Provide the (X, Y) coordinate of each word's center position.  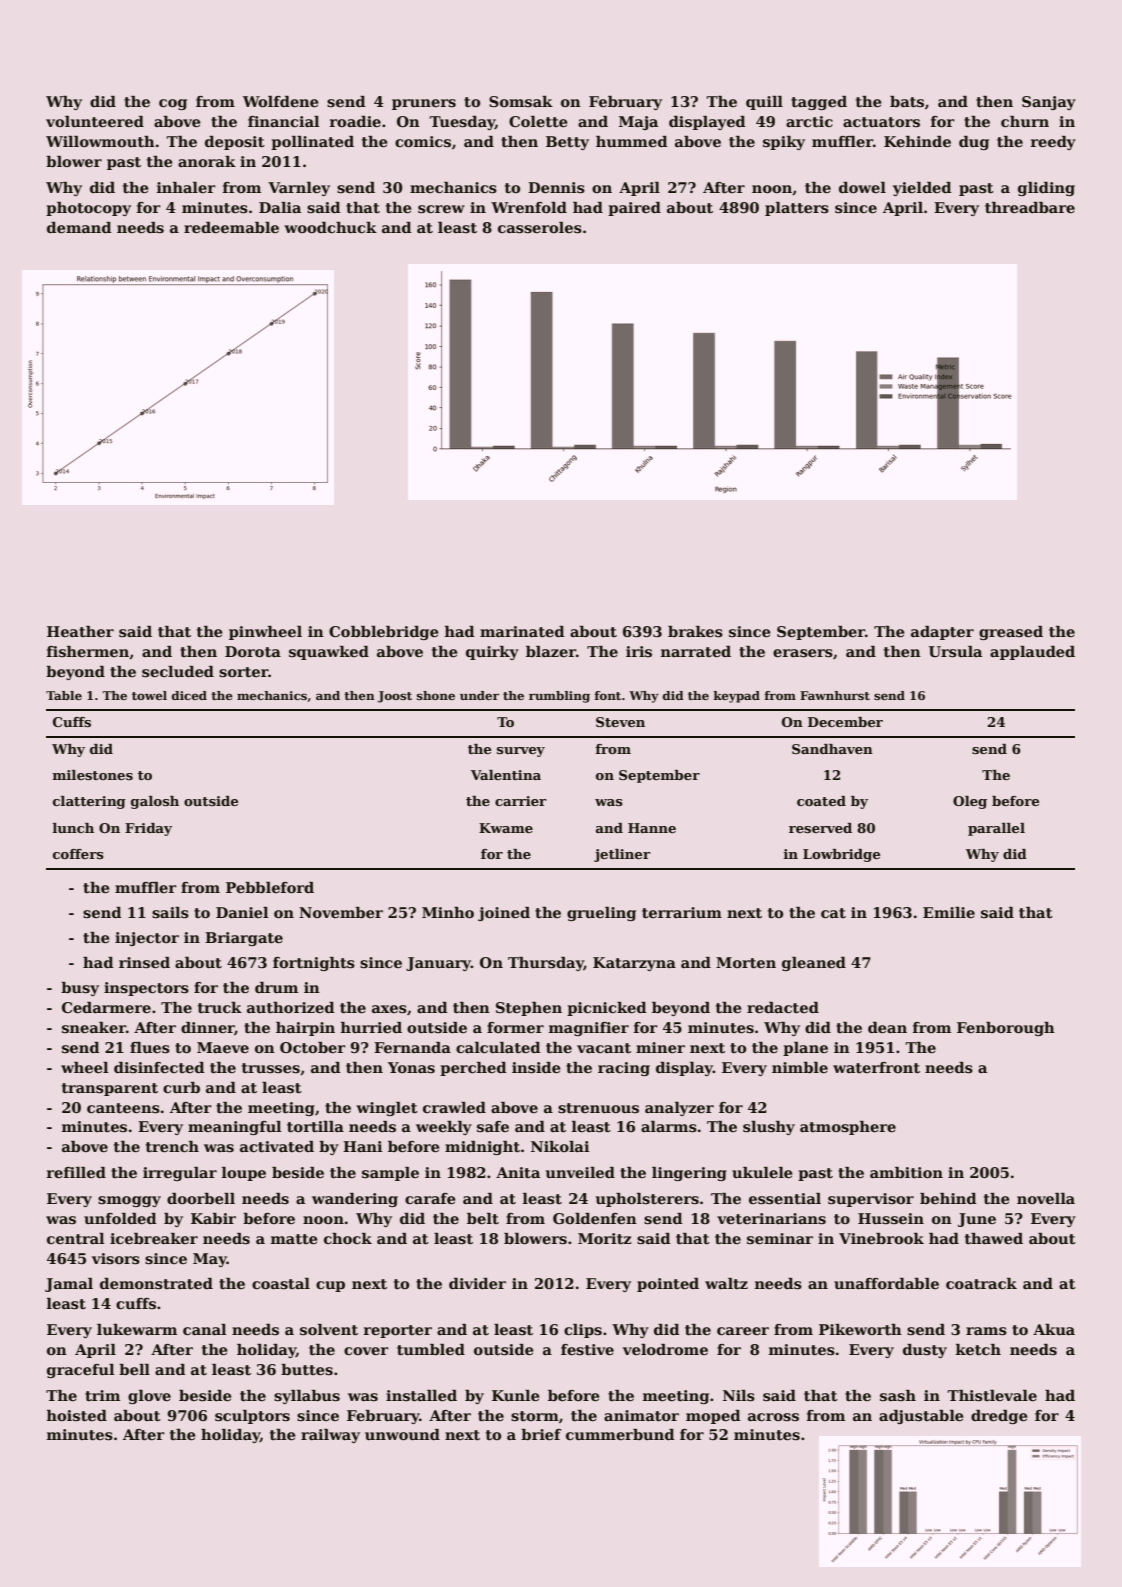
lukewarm (137, 1329)
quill (764, 103)
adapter (942, 633)
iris (639, 652)
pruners (424, 104)
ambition (906, 1172)
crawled (454, 1107)
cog (173, 104)
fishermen (88, 652)
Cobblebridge (384, 633)
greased (1011, 633)
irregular (180, 1174)
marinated (522, 631)
